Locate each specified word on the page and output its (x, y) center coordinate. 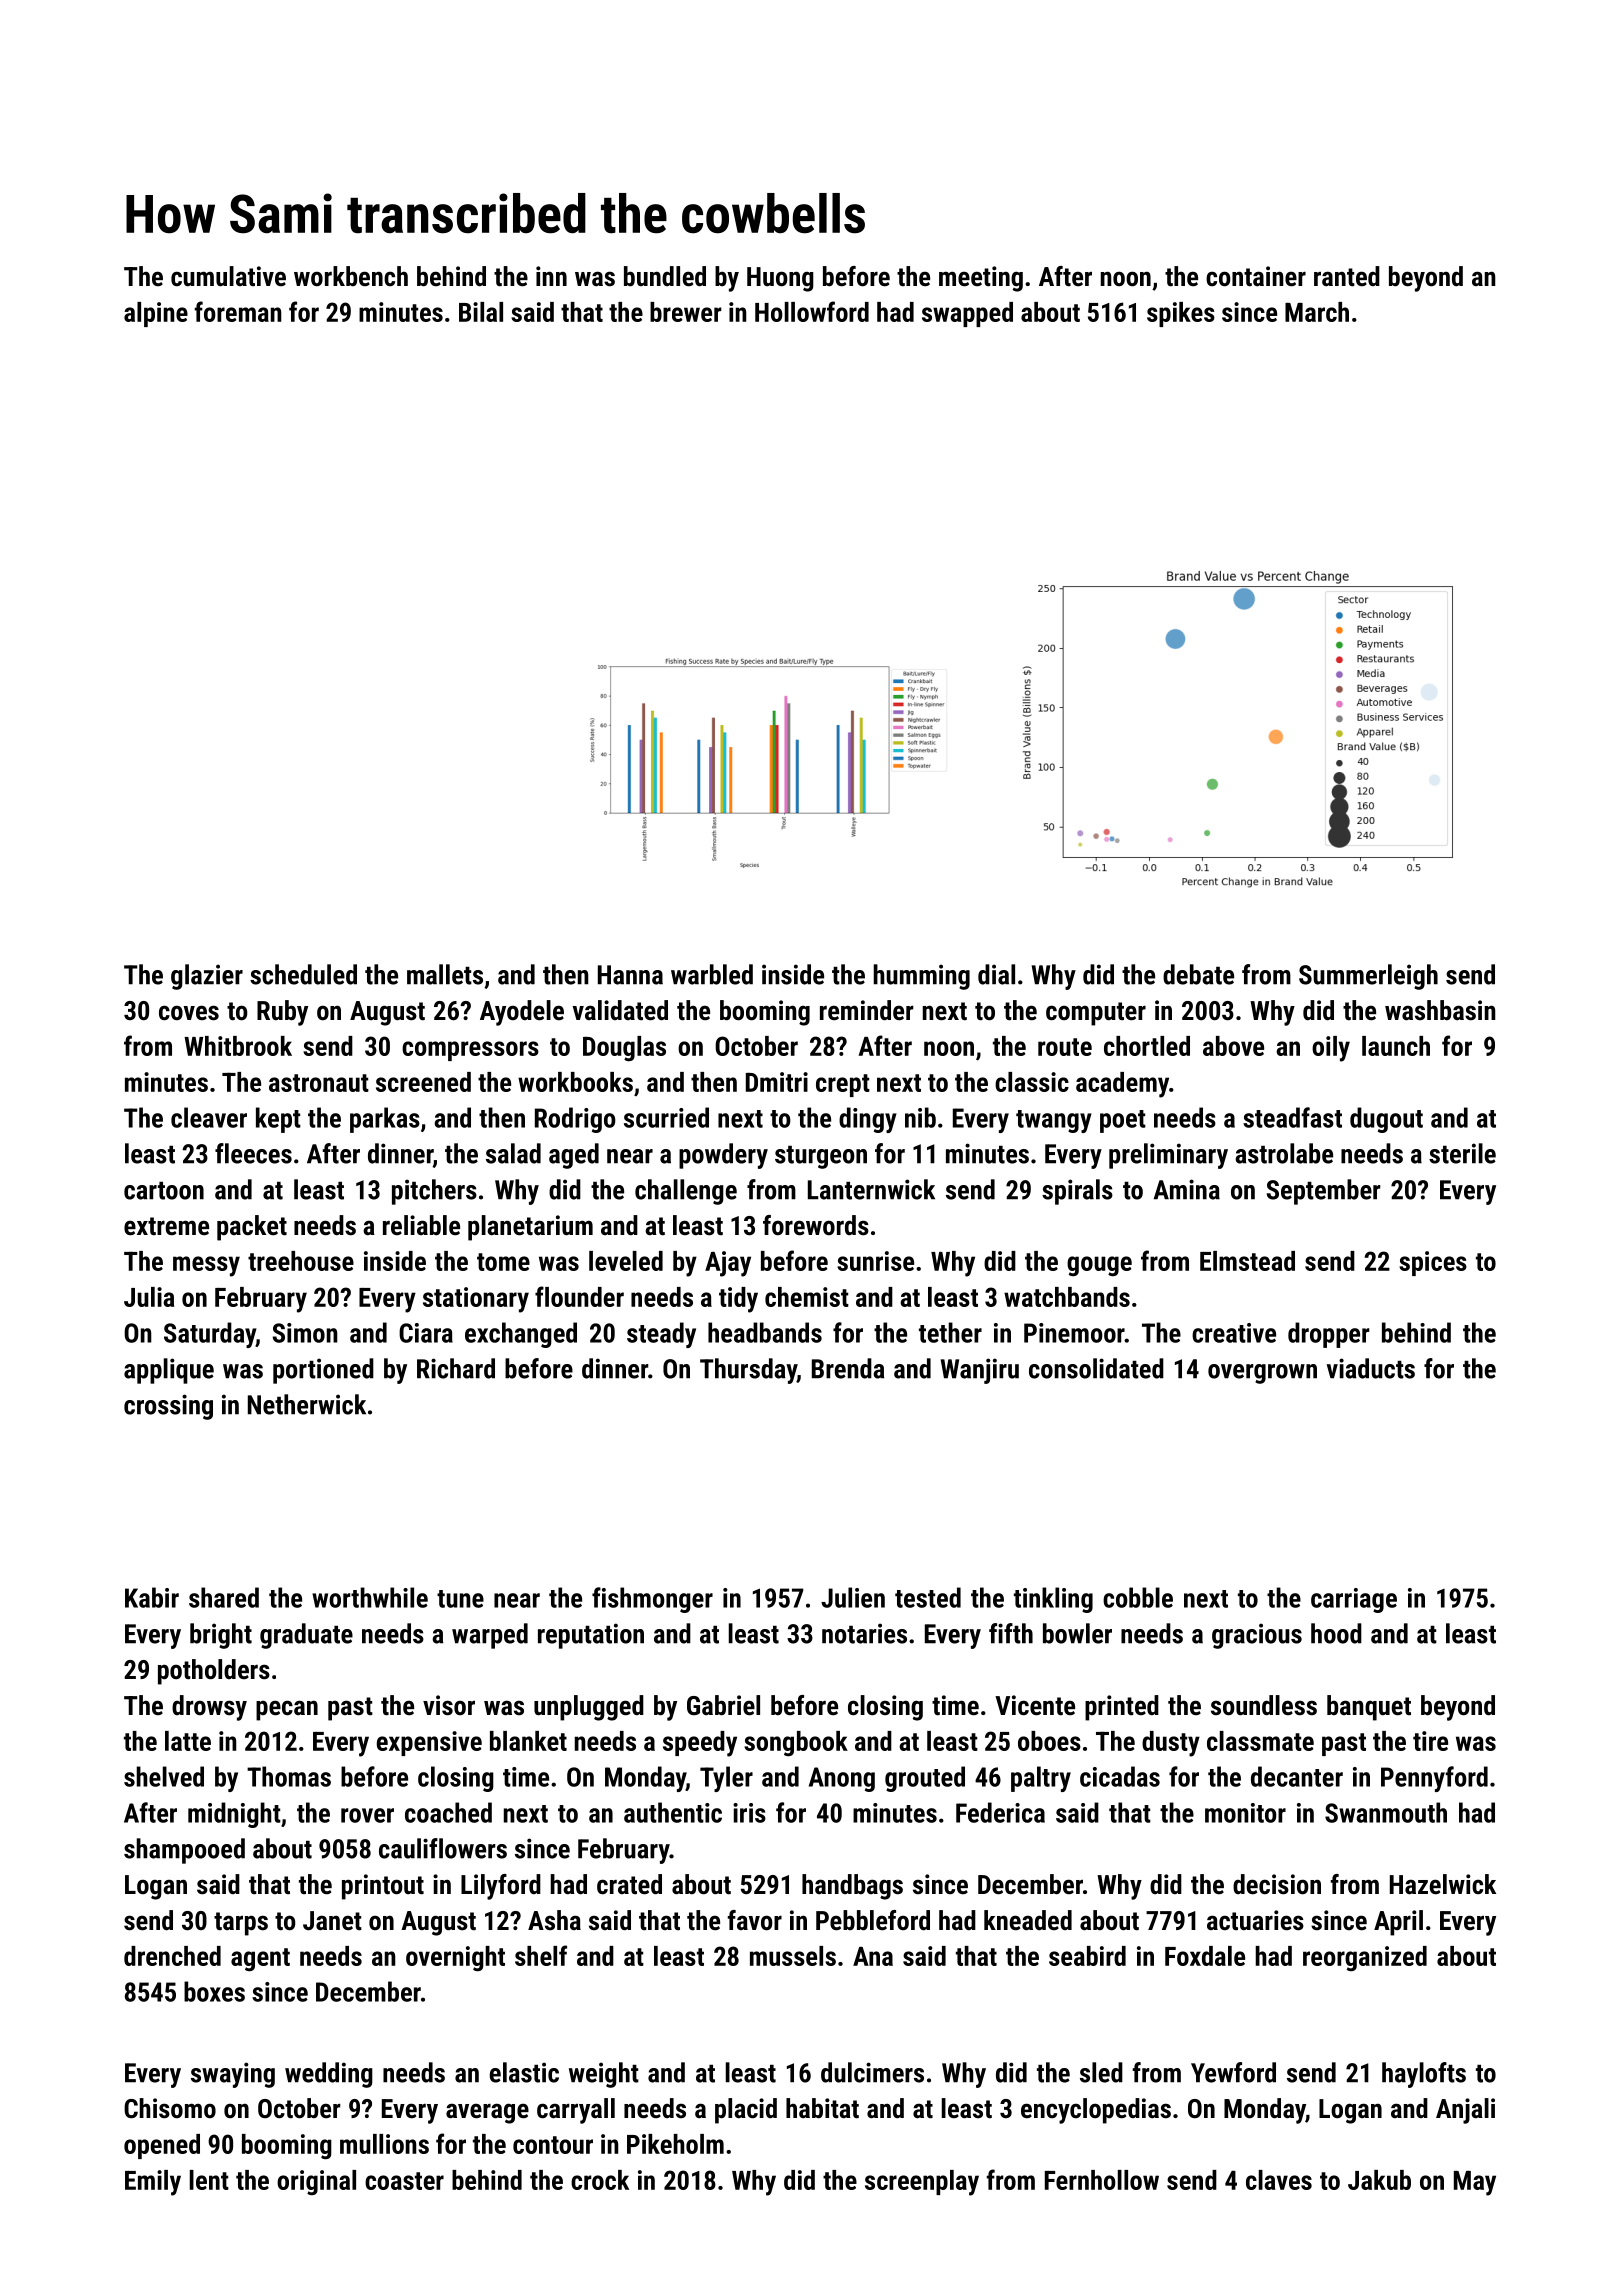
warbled (712, 974)
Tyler (726, 1779)
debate (1198, 974)
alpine (156, 314)
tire (1430, 1741)
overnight (455, 1959)
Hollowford (812, 311)
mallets (445, 974)
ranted (1347, 276)
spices (1433, 1263)
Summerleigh (1368, 977)
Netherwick (307, 1404)
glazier (207, 977)
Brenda (848, 1368)
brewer (686, 312)
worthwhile (370, 1597)
